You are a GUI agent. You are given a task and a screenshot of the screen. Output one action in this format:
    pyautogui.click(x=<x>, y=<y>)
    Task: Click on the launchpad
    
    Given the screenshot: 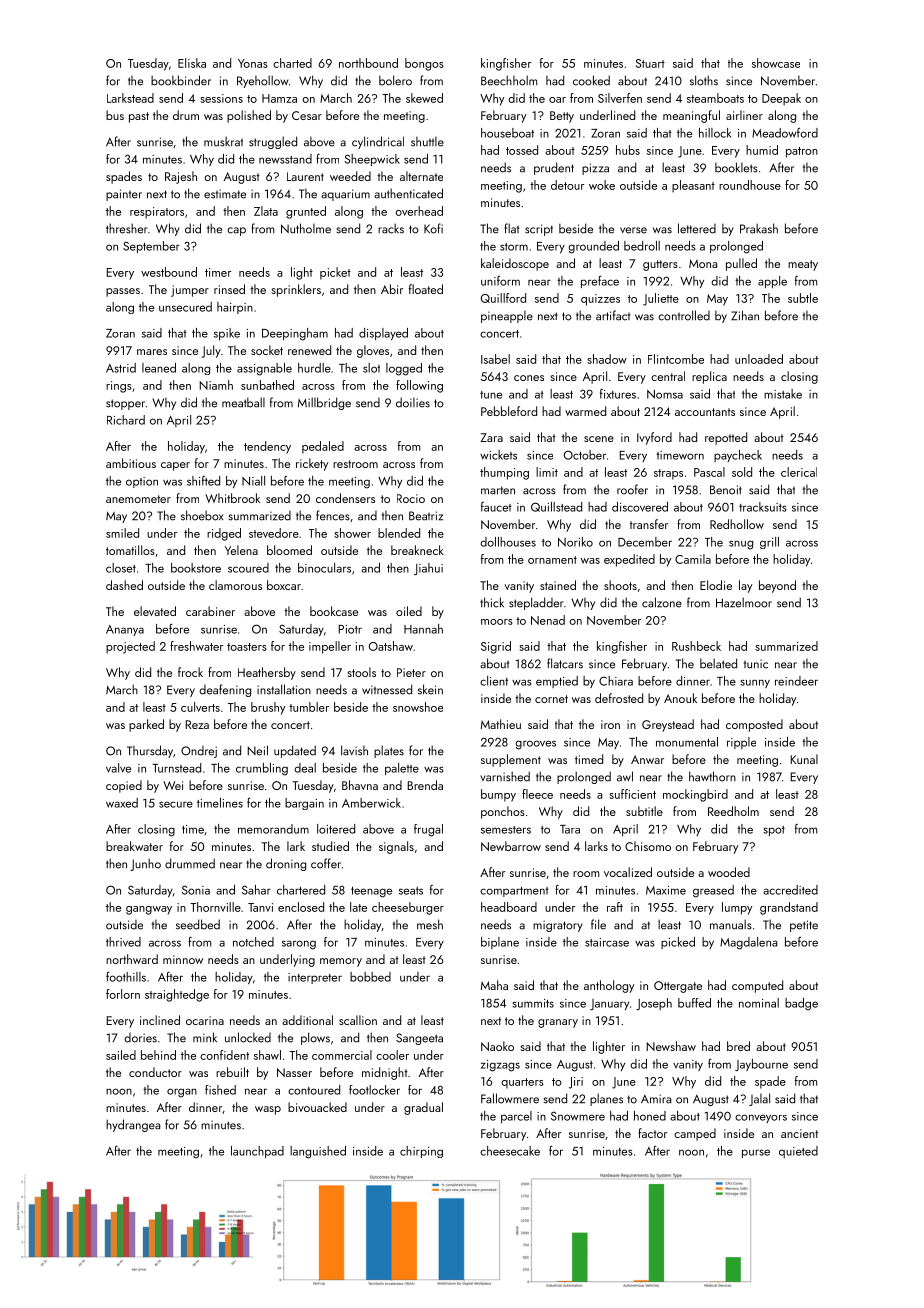 What is the action you would take?
    pyautogui.click(x=257, y=1152)
